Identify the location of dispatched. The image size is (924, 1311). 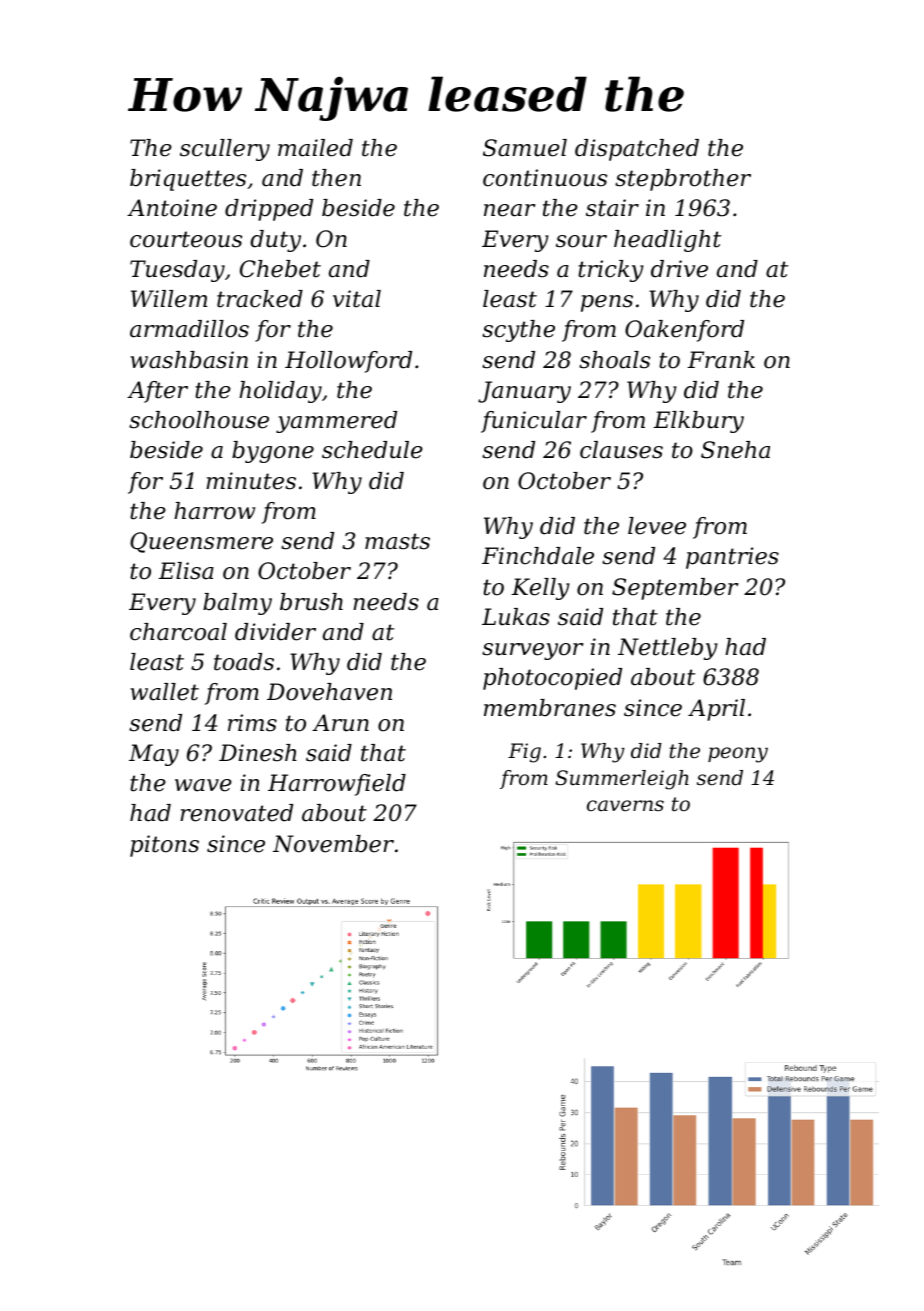
(637, 150).
